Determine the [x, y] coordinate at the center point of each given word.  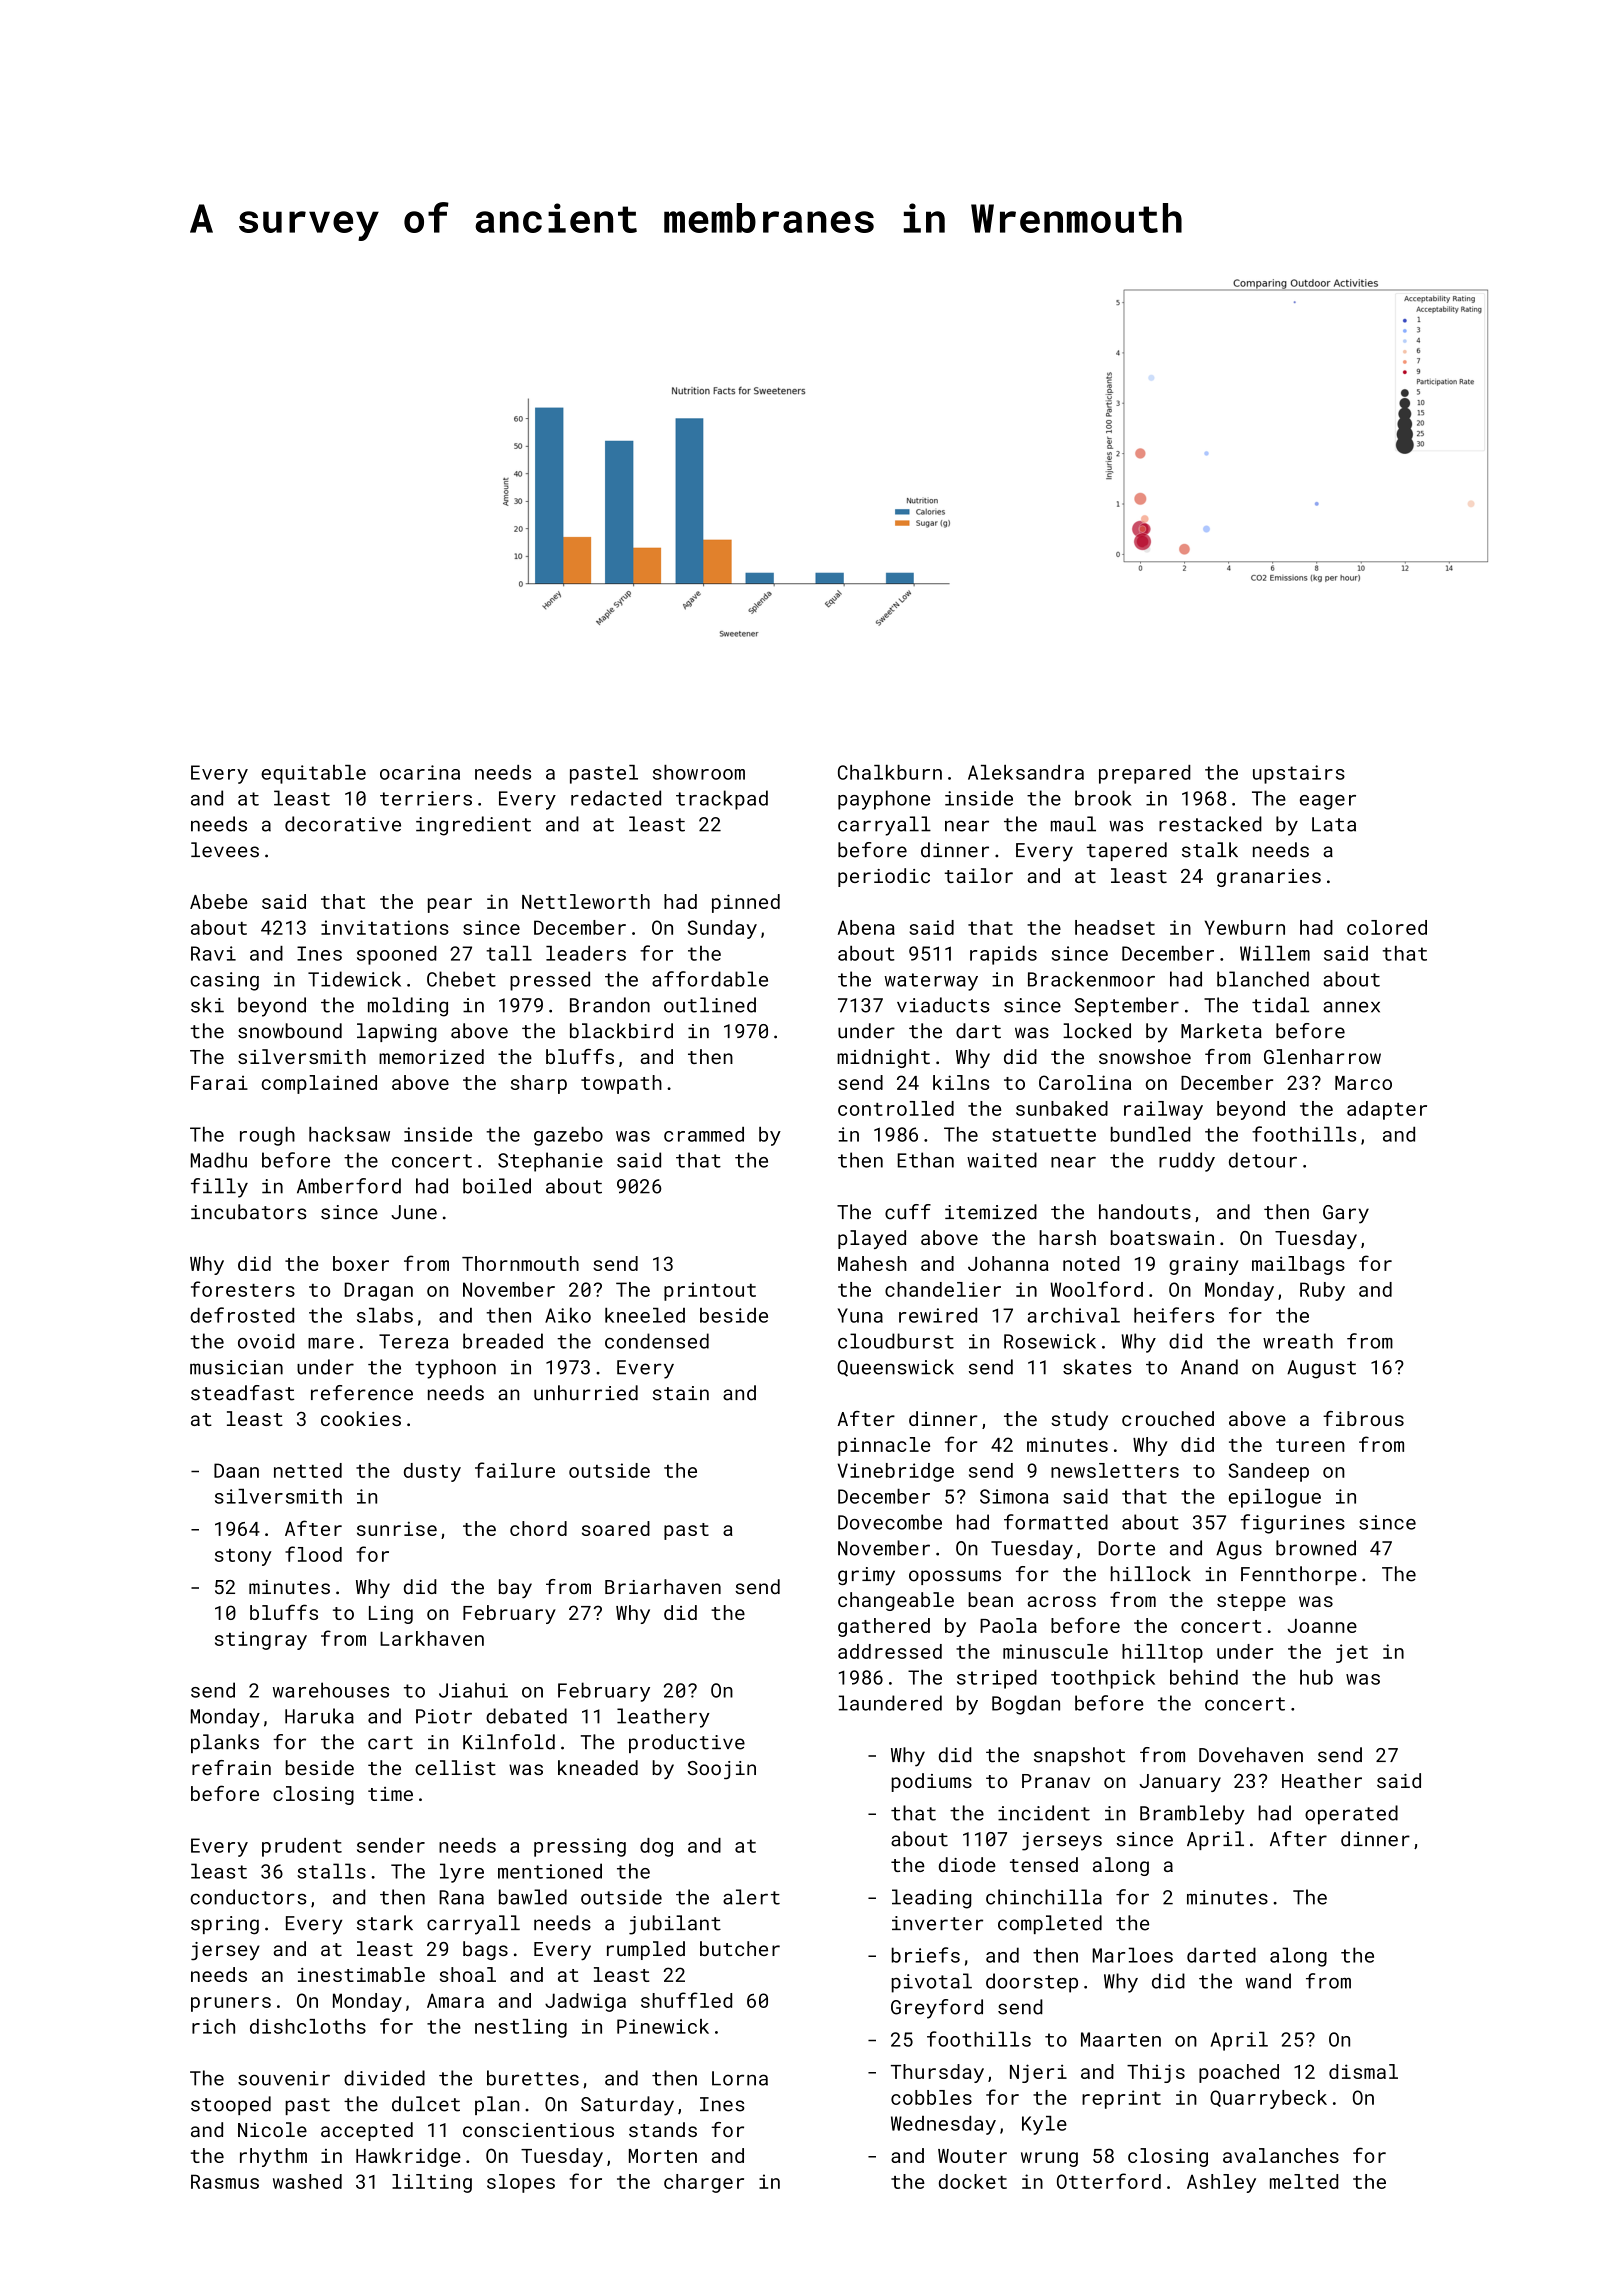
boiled [497, 1186]
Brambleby [1192, 1815]
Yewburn [1245, 927]
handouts [1145, 1212]
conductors [248, 1897]
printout [710, 1291]
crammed [704, 1134]
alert [751, 1897]
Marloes [1133, 1955]
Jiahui [473, 1690]
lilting [432, 2183]
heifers [1174, 1315]
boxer [361, 1263]
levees [225, 850]
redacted [616, 798]
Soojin [722, 1770]
